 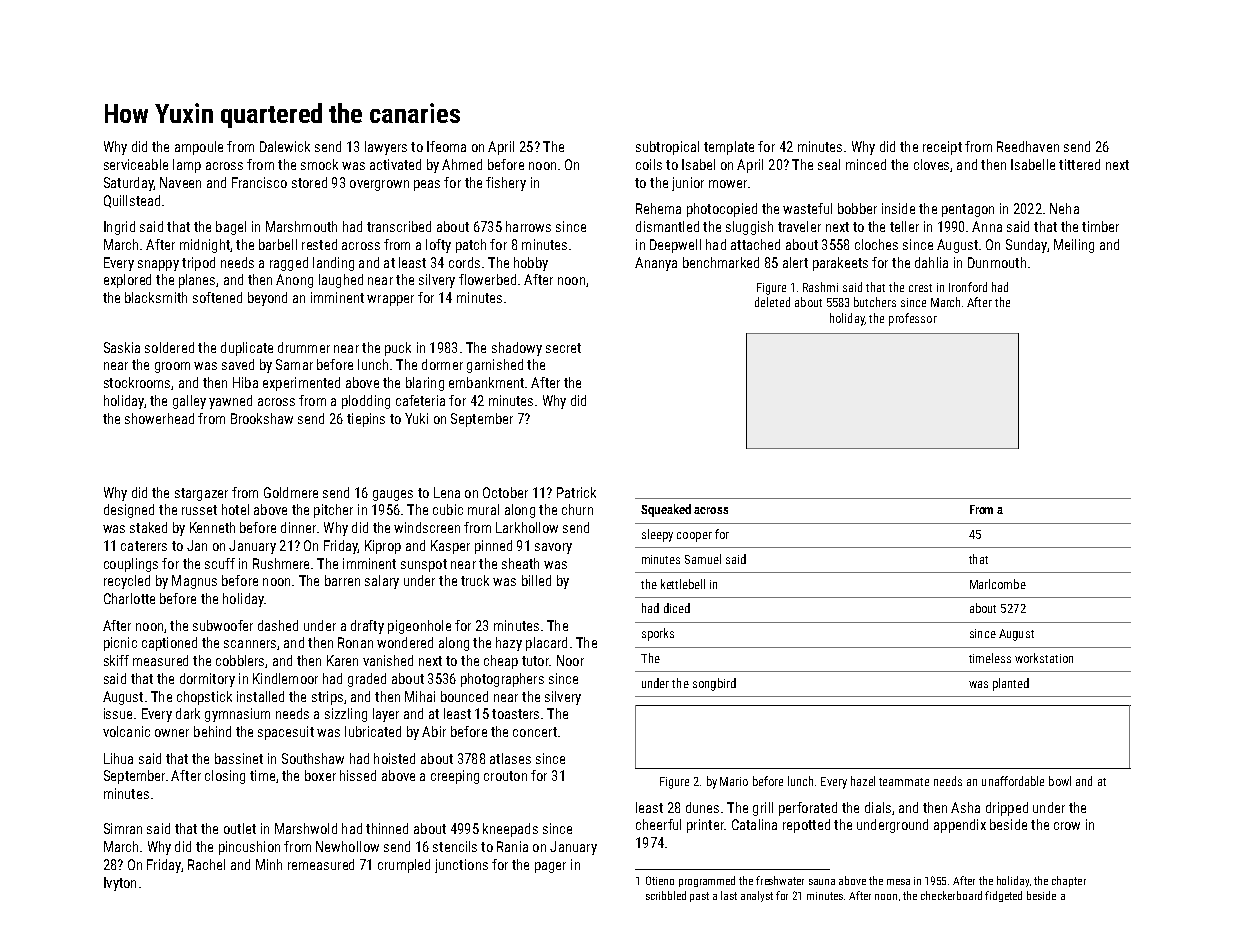 What do you see at coordinates (137, 382) in the screenshot?
I see `stockrooms` at bounding box center [137, 382].
